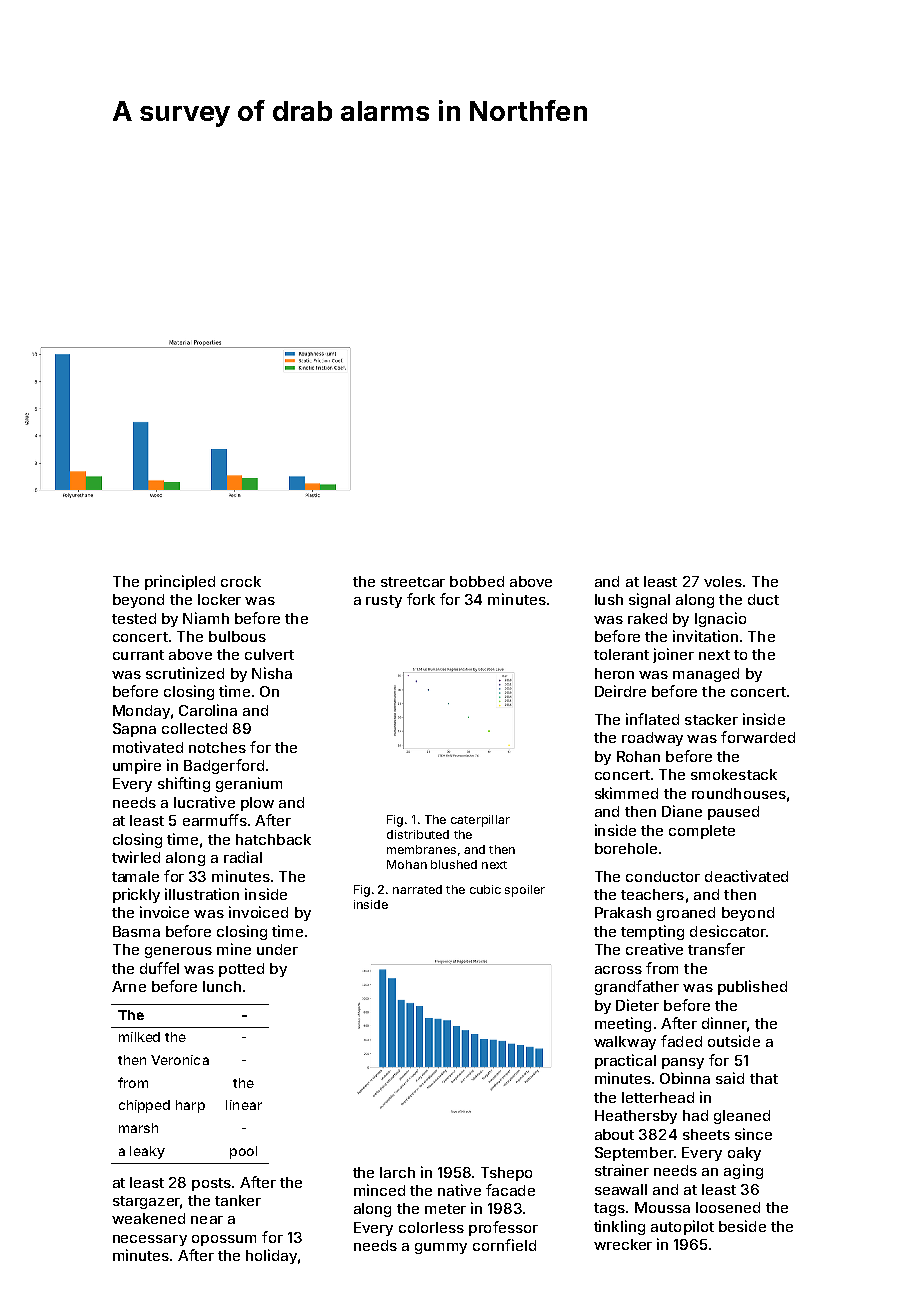  I want to click on borehole, so click(626, 848).
